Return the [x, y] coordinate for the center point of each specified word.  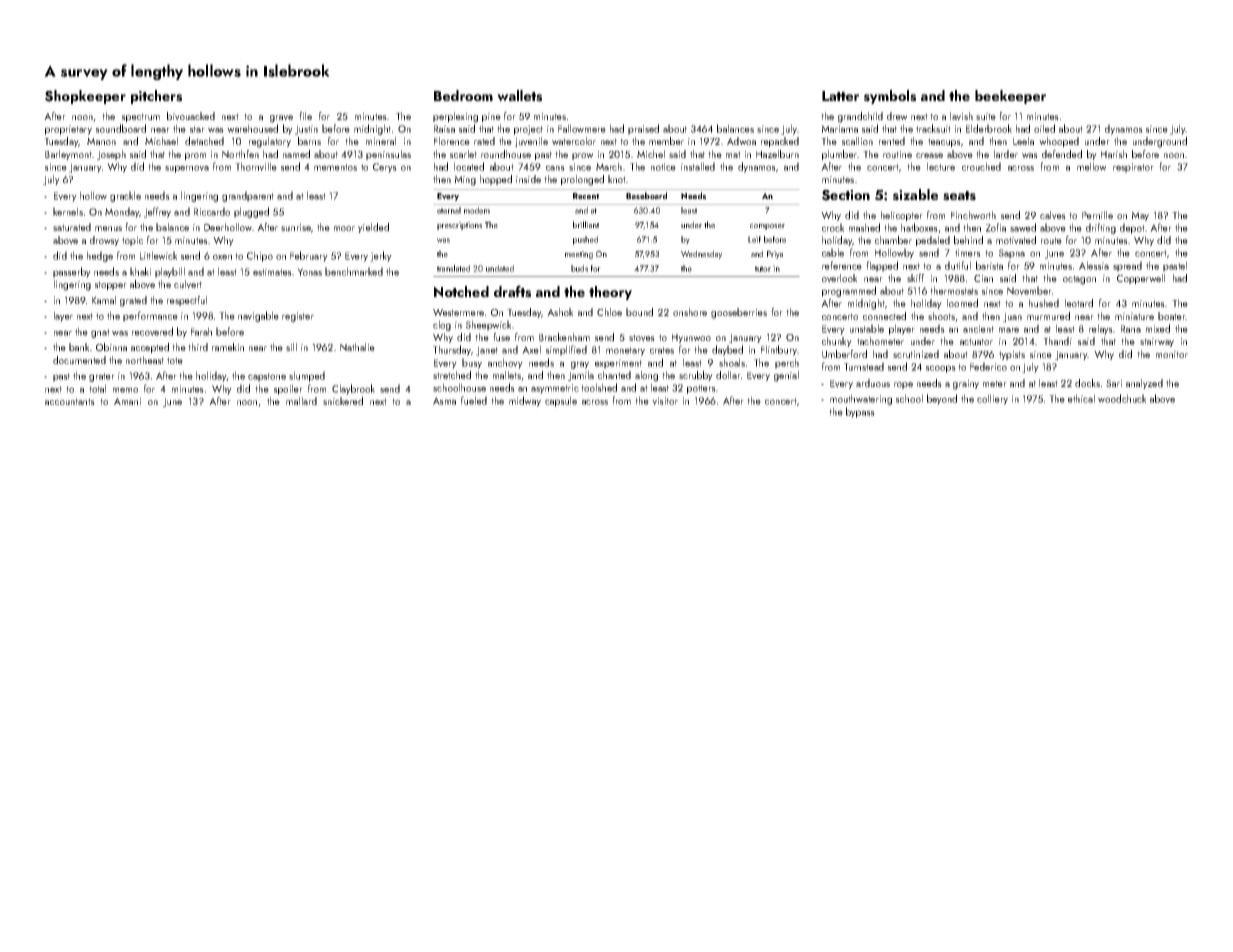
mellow [1091, 166]
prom [195, 156]
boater [1172, 316]
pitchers [156, 97]
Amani [127, 401]
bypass [860, 412]
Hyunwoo [691, 338]
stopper [111, 285]
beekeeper [1010, 97]
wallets [519, 96]
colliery [992, 399]
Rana [1131, 329]
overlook [839, 278]
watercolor [574, 141]
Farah [201, 331]
